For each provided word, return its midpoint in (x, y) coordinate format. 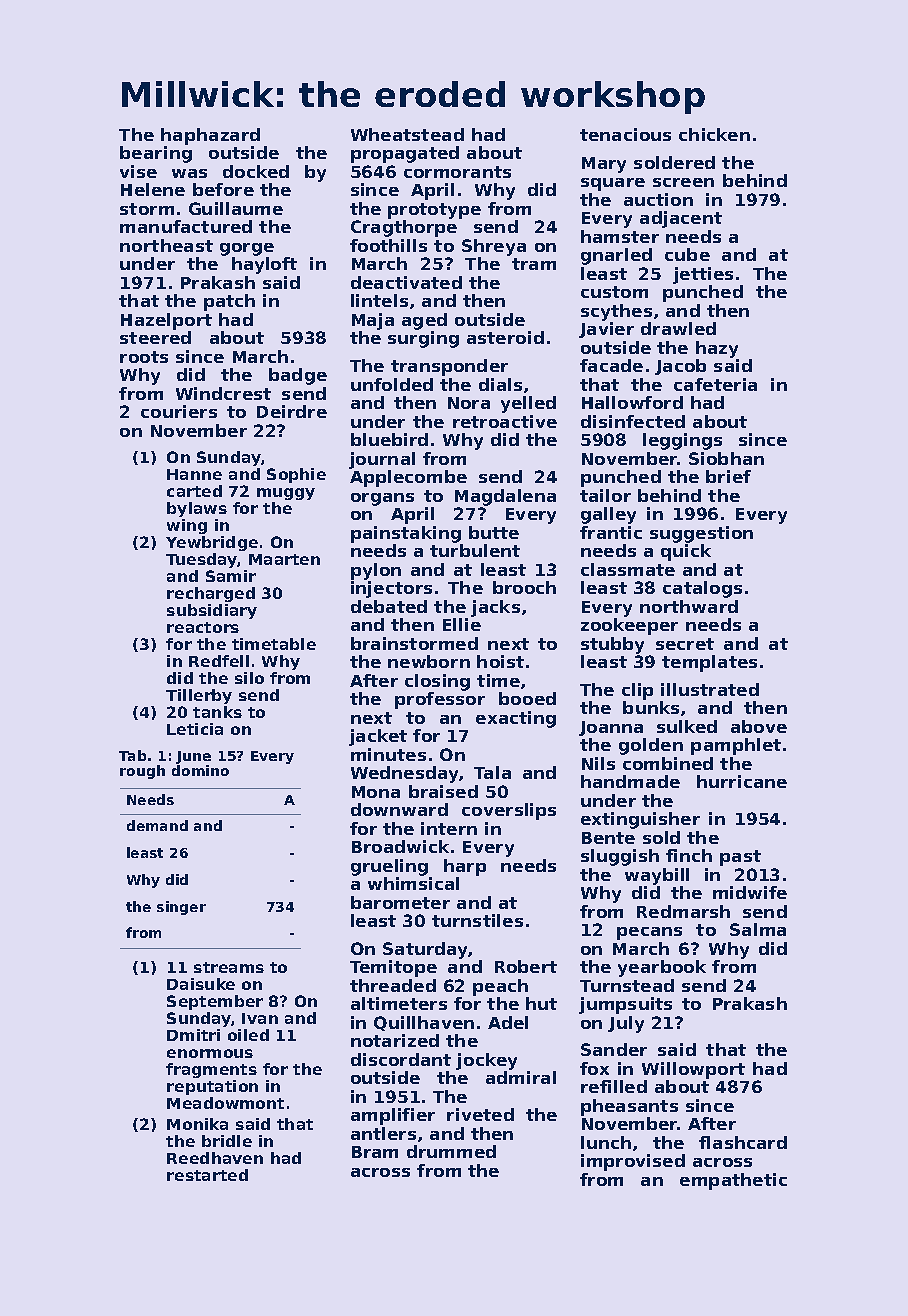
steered (155, 337)
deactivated (406, 282)
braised (443, 791)
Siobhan (726, 458)
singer (181, 908)
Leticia (195, 729)
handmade (630, 781)
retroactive (505, 421)
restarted (207, 1175)
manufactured (186, 226)
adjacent (681, 219)
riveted (480, 1114)
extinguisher (640, 820)
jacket (378, 737)
